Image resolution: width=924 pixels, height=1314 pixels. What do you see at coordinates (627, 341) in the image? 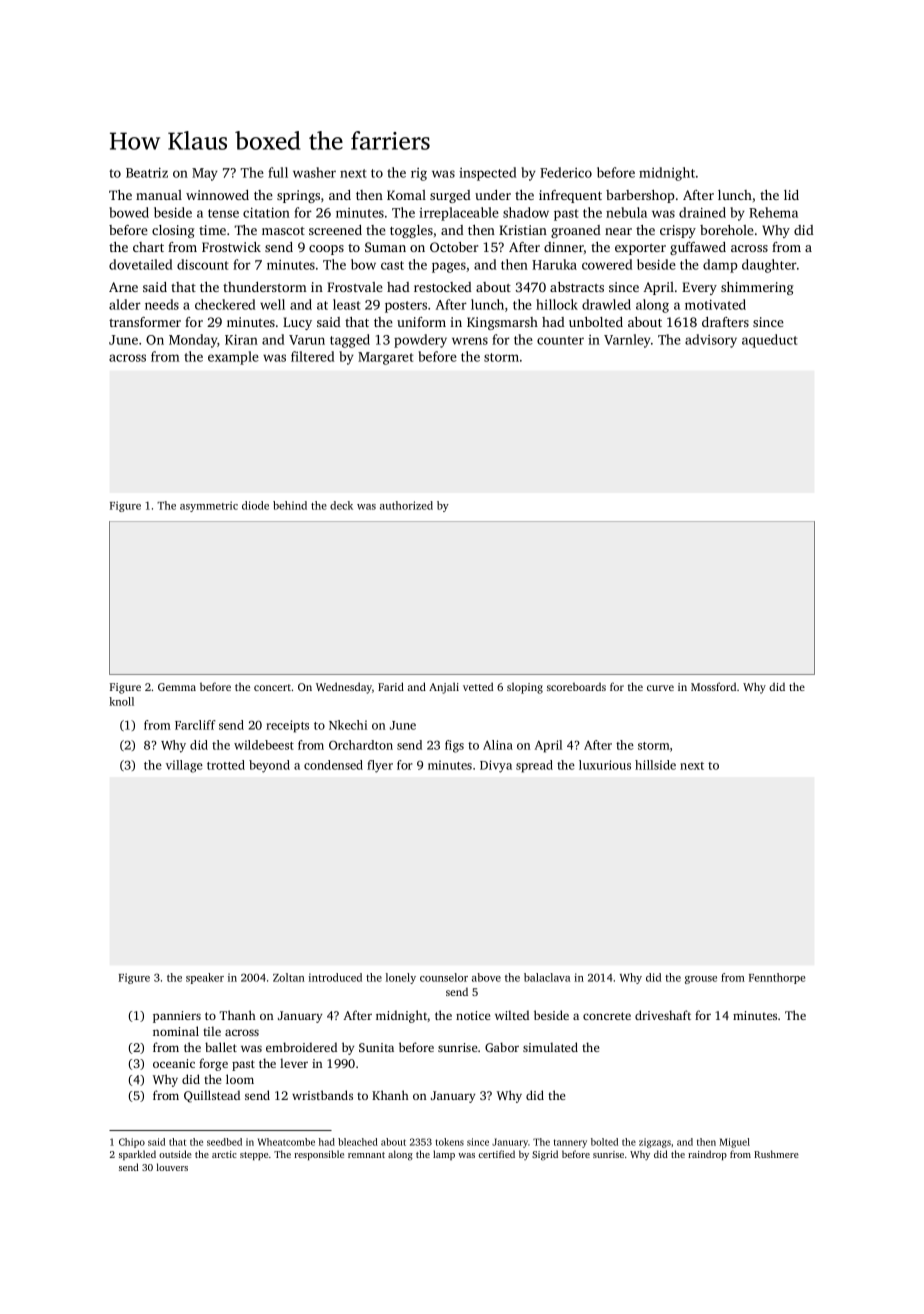
I see `Varnley` at bounding box center [627, 341].
